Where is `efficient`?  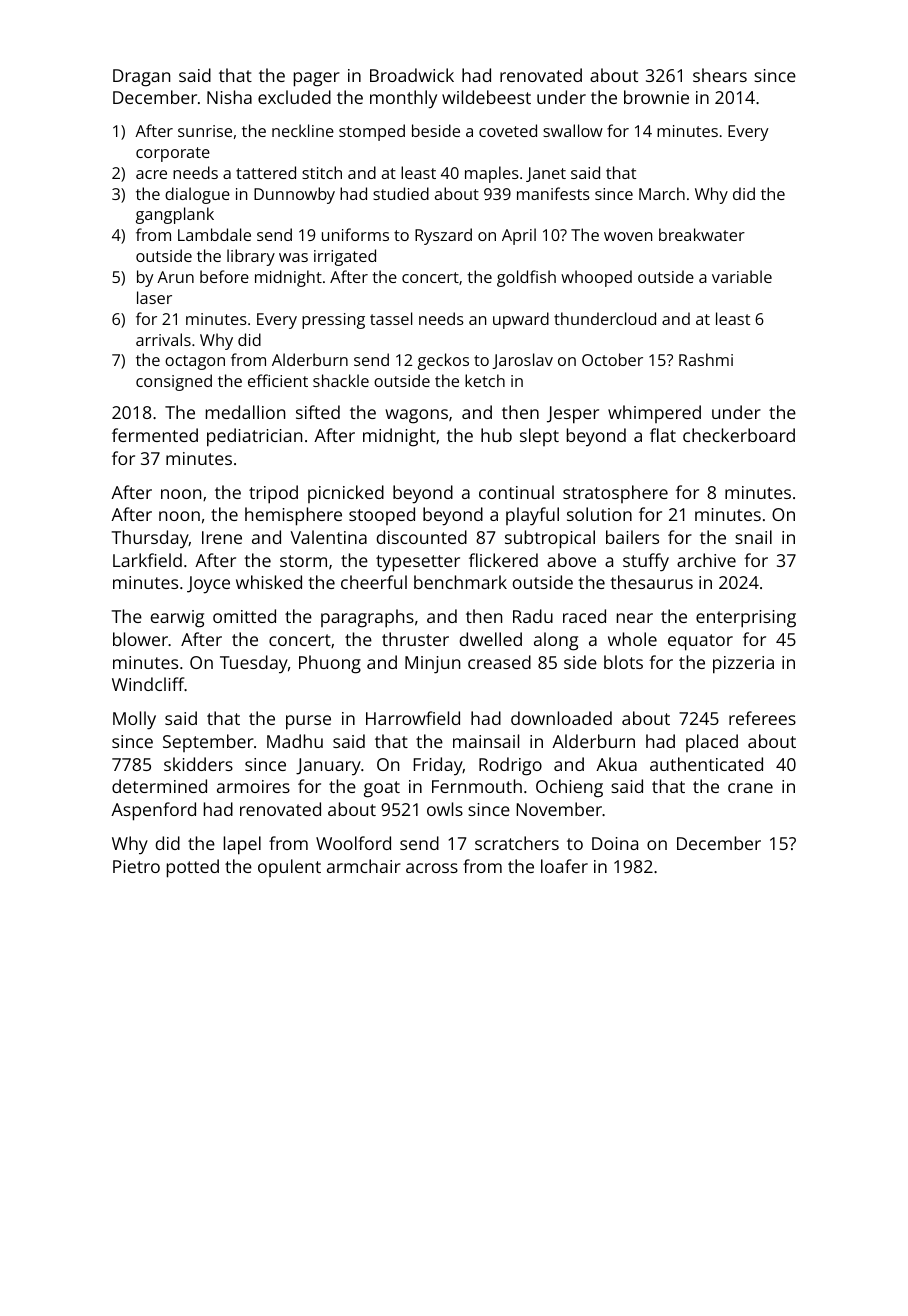
efficient is located at coordinates (278, 380).
